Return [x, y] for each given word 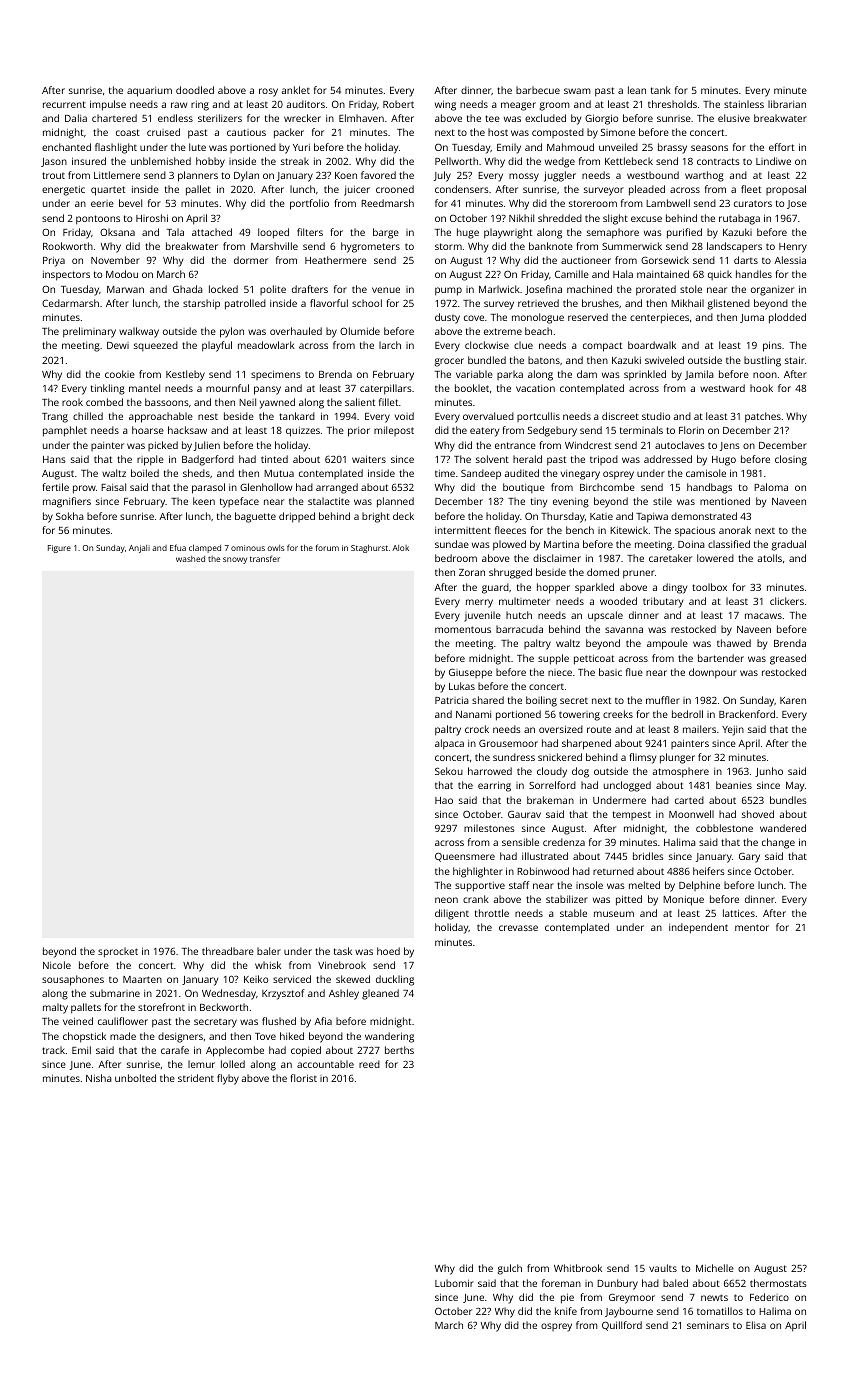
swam [577, 91]
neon [446, 900]
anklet [296, 90]
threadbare [228, 951]
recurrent [64, 104]
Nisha [99, 1078]
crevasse [518, 928]
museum [614, 914]
